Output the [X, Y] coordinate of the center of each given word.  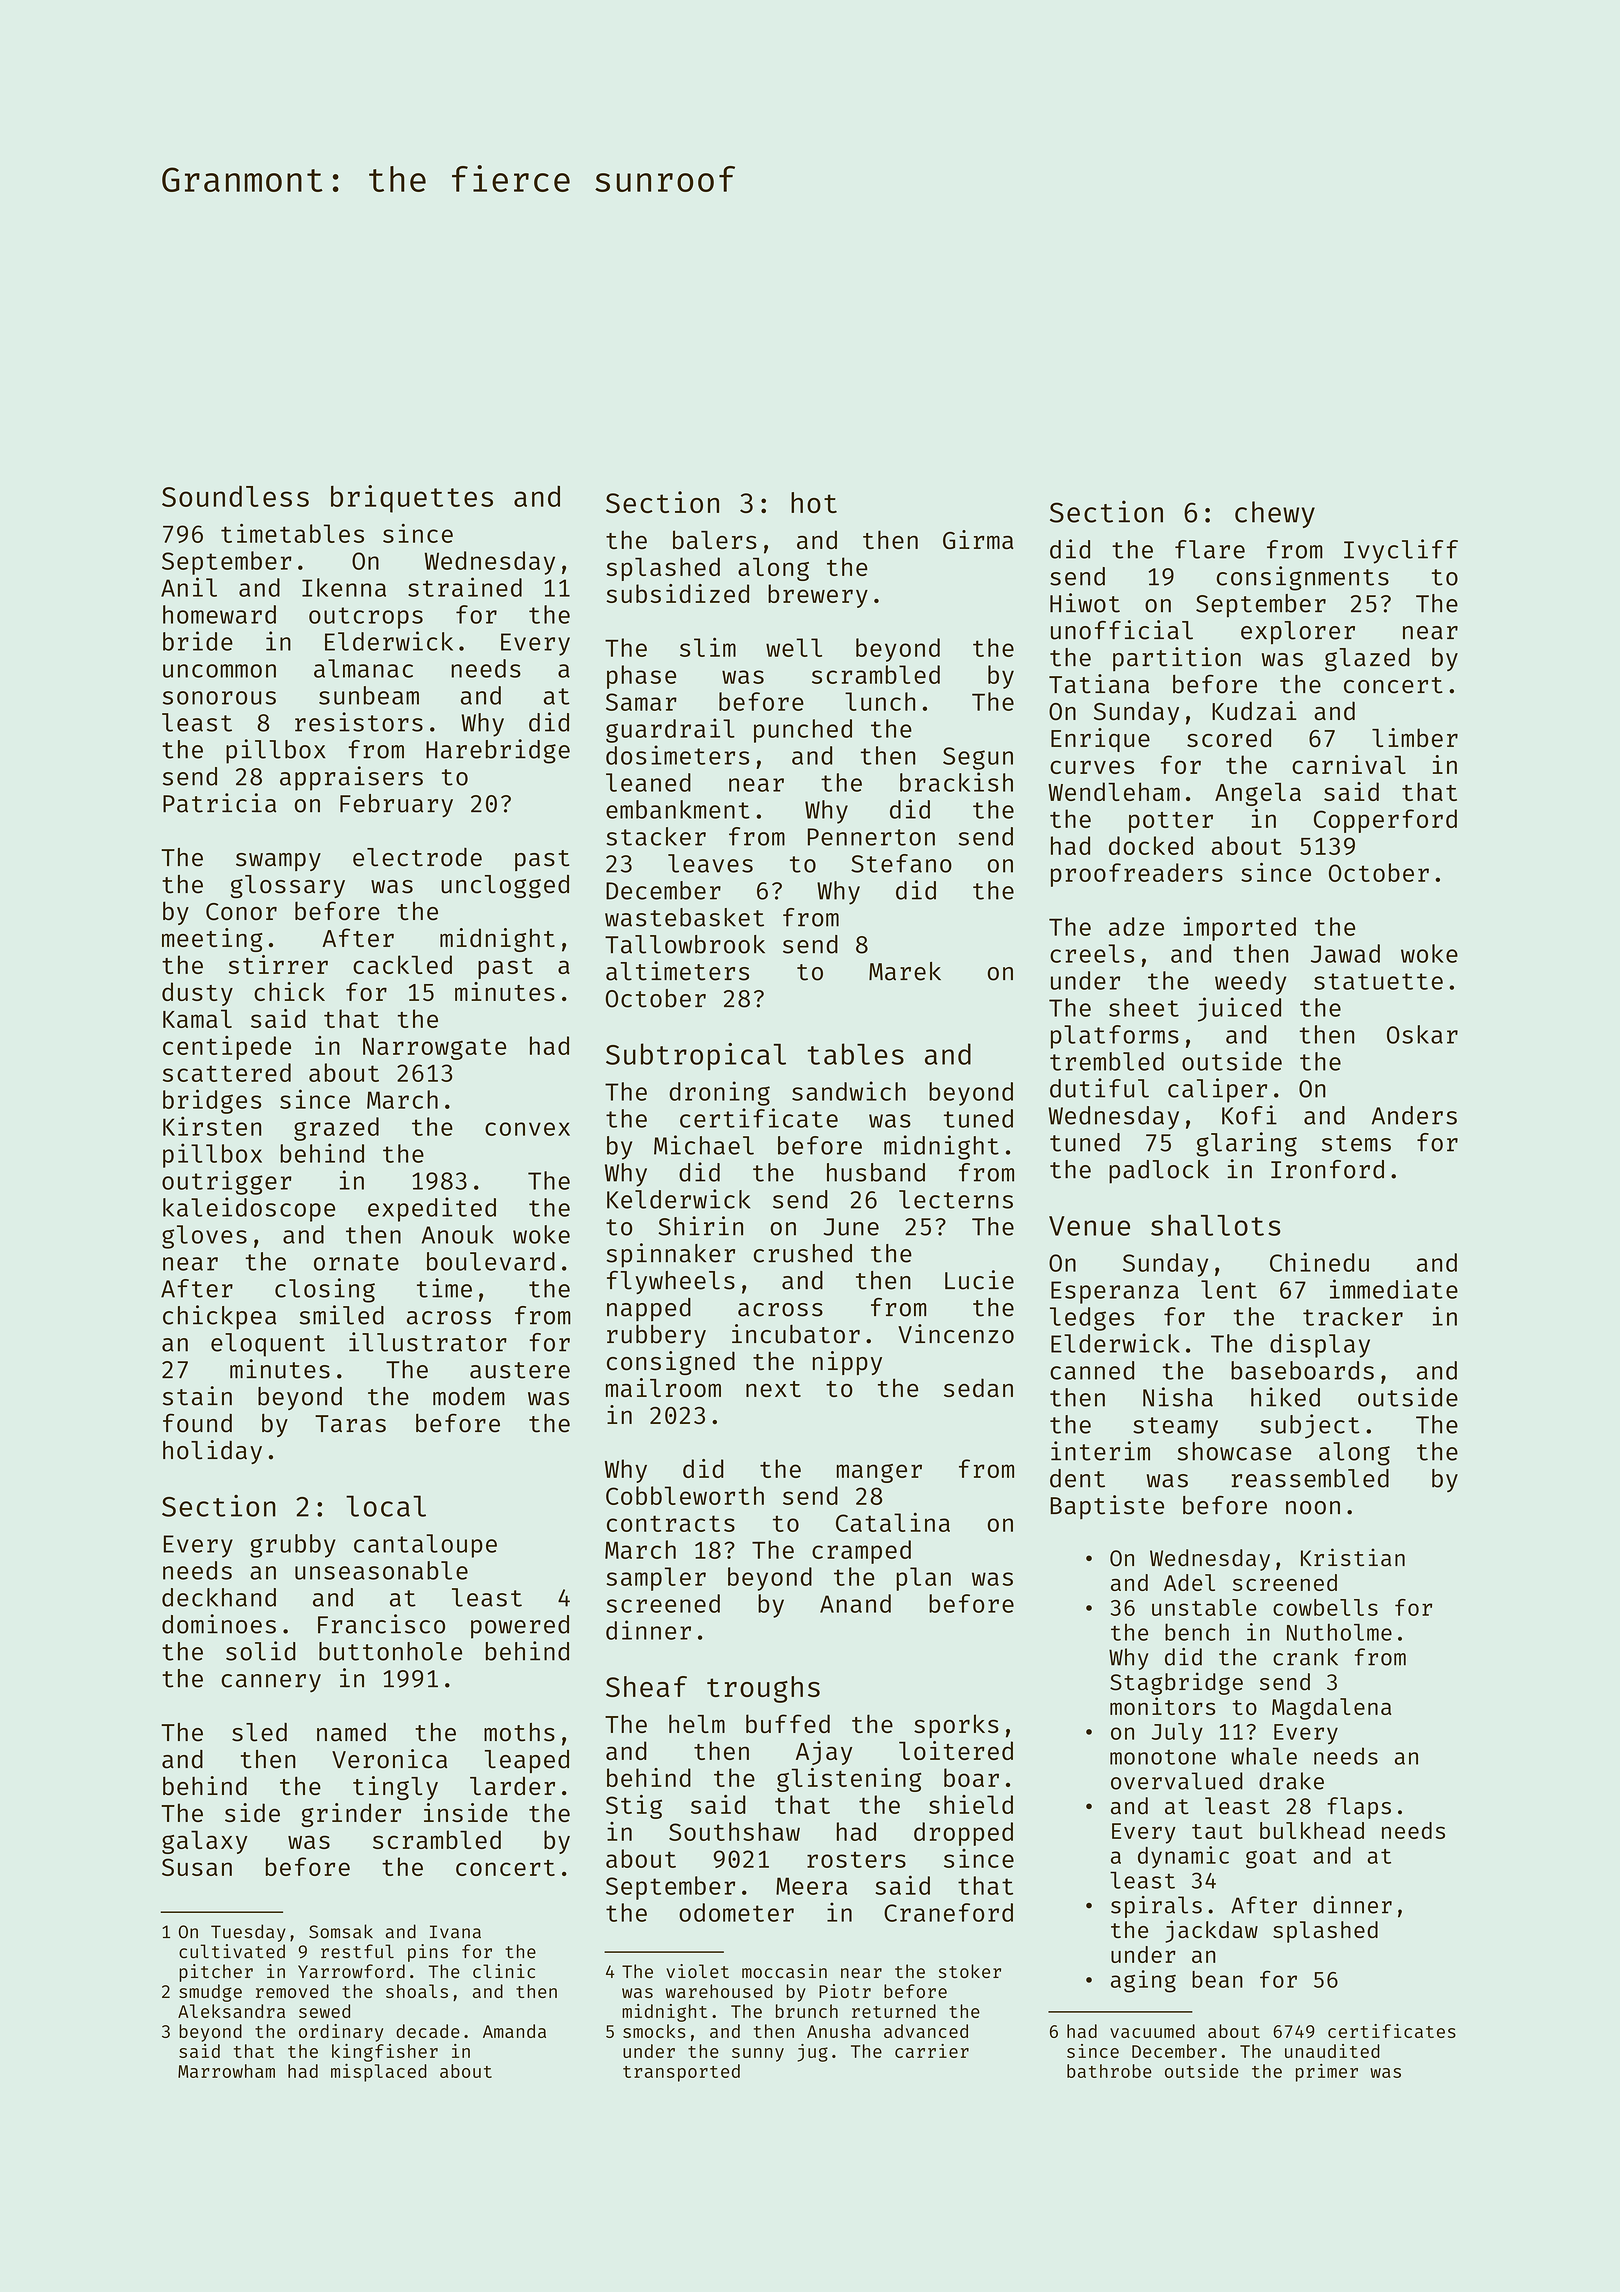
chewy [1275, 514]
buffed [788, 1723]
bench [1197, 1632]
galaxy [204, 1842]
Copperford [1385, 821]
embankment [678, 809]
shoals [417, 1991]
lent [1229, 1289]
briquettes [412, 499]
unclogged [505, 886]
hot [814, 502]
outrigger [227, 1182]
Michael [704, 1145]
